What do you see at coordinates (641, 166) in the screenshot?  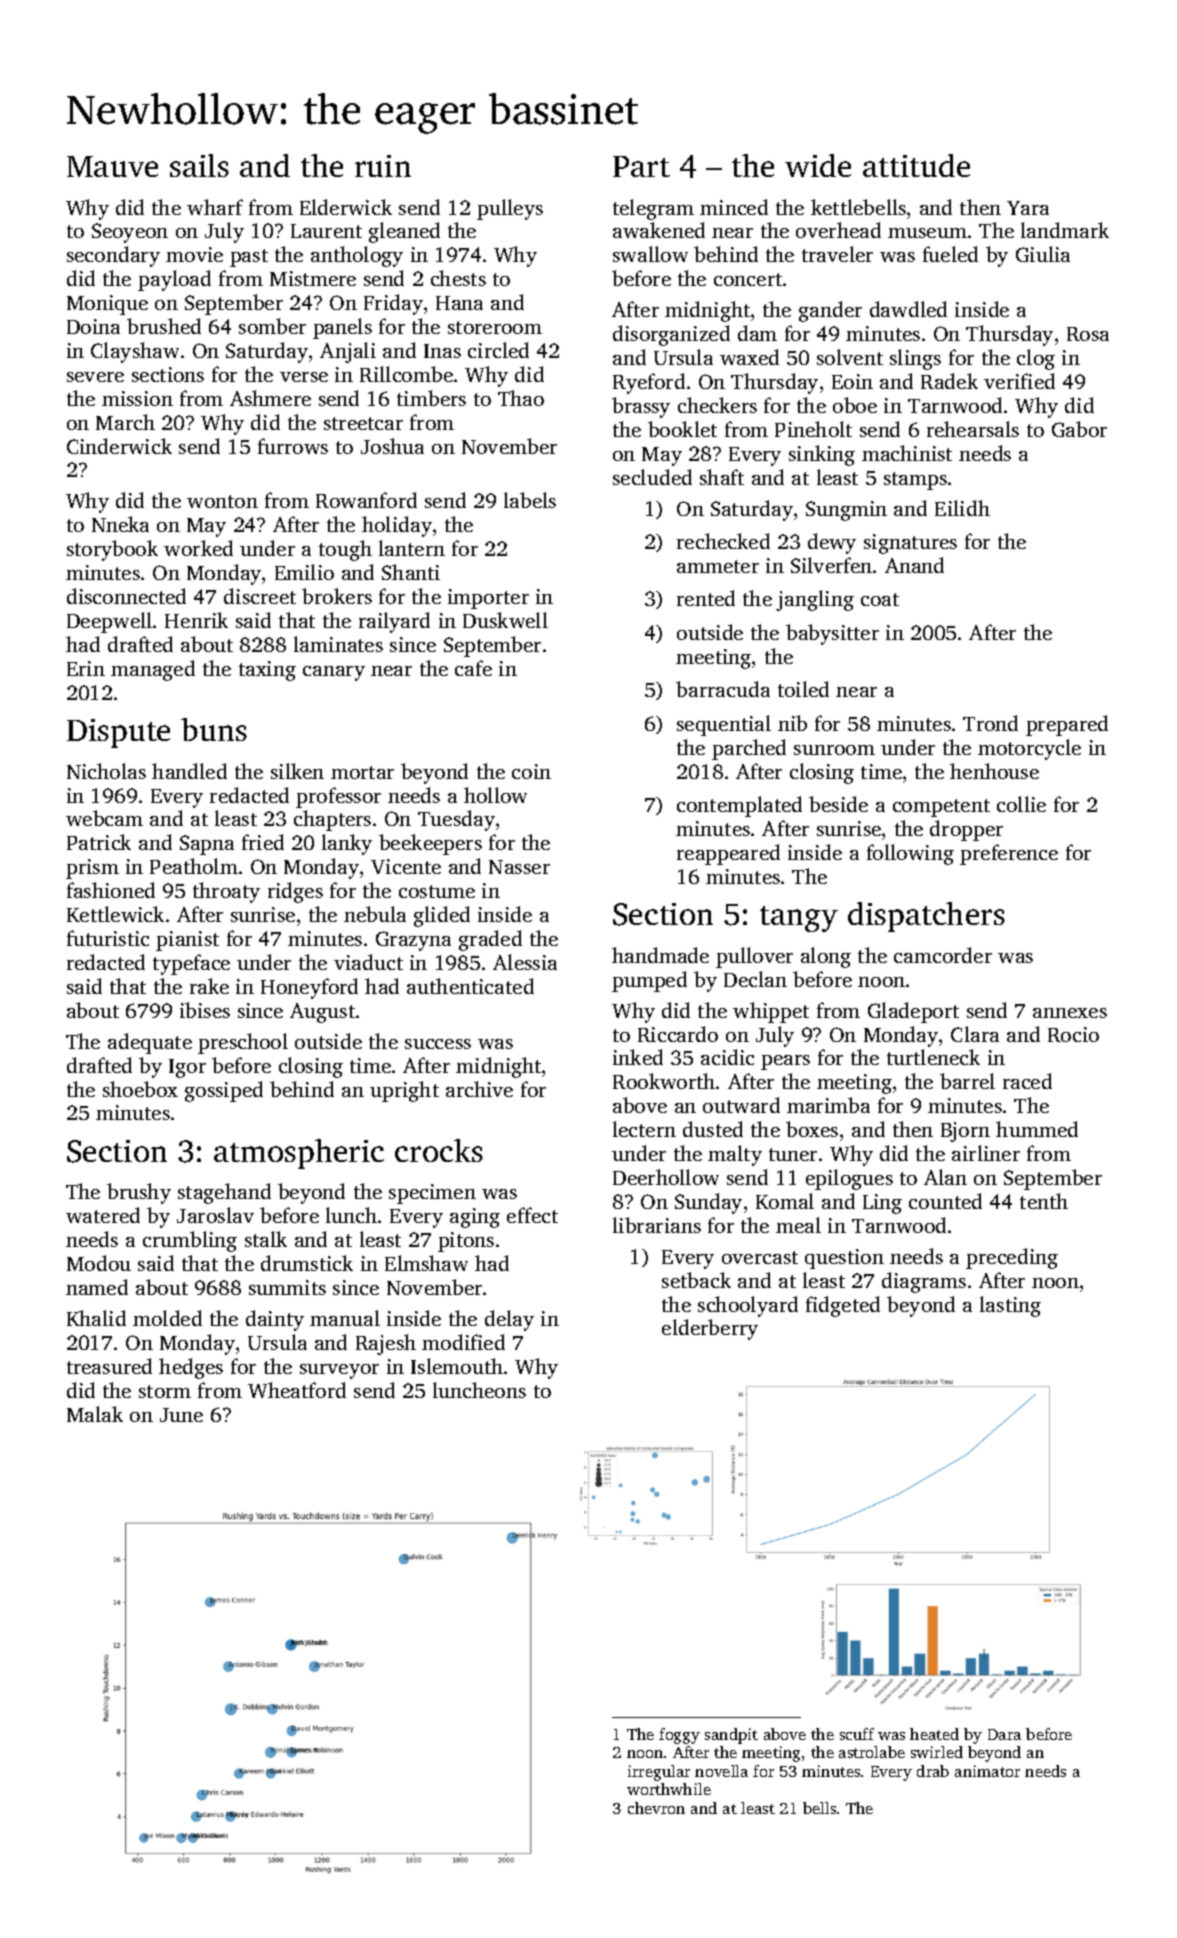 I see `Part` at bounding box center [641, 166].
